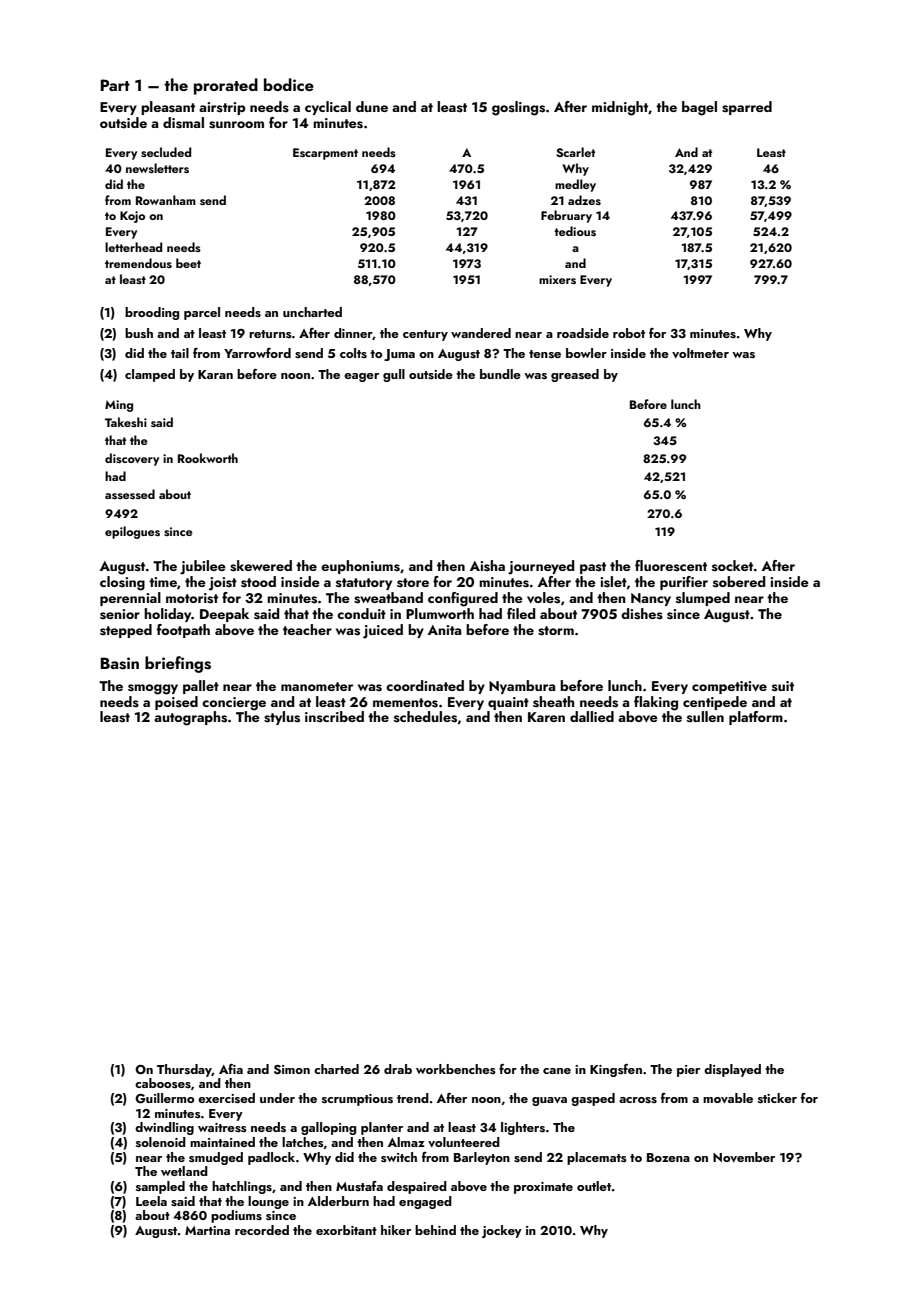 This page has width=924, height=1308. What do you see at coordinates (756, 718) in the page?
I see `platform` at bounding box center [756, 718].
